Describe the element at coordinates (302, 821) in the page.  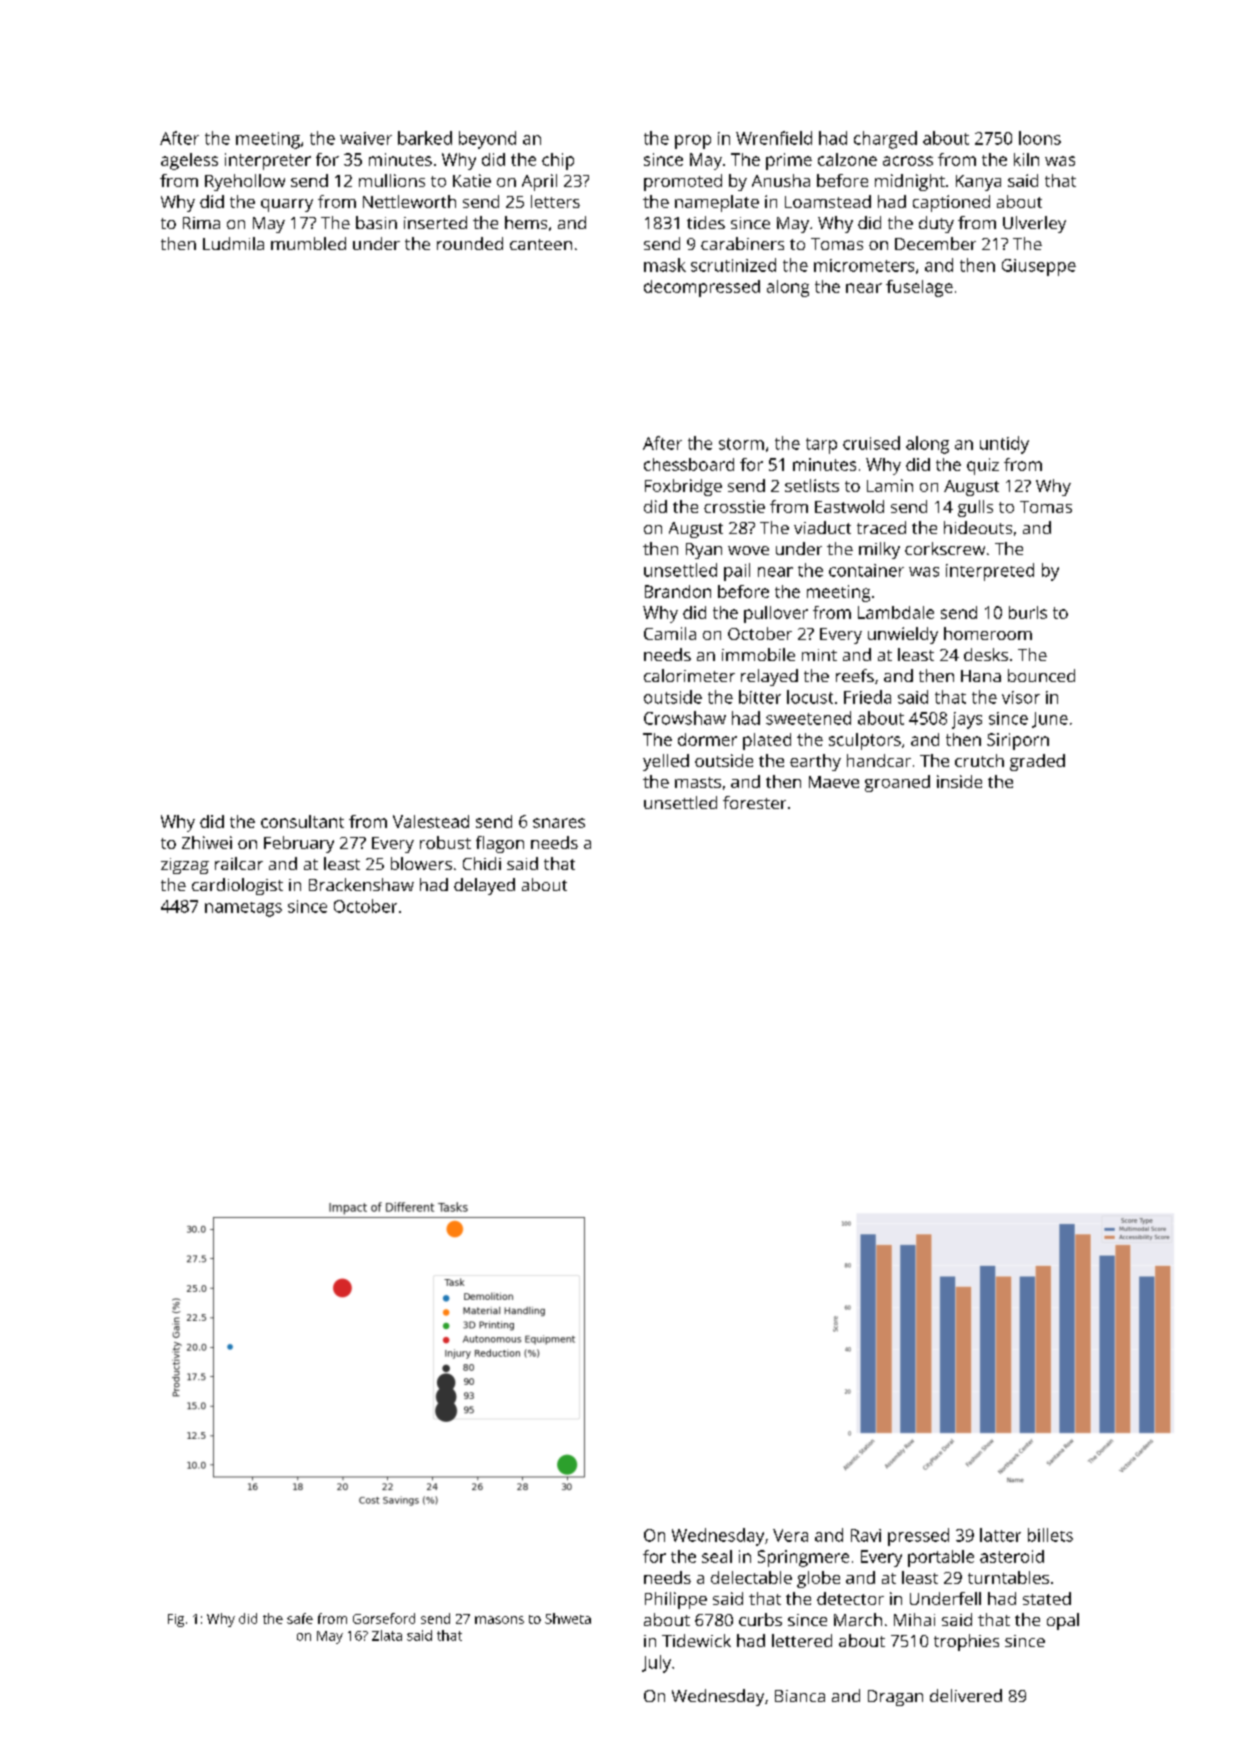
I see `consultant` at that location.
